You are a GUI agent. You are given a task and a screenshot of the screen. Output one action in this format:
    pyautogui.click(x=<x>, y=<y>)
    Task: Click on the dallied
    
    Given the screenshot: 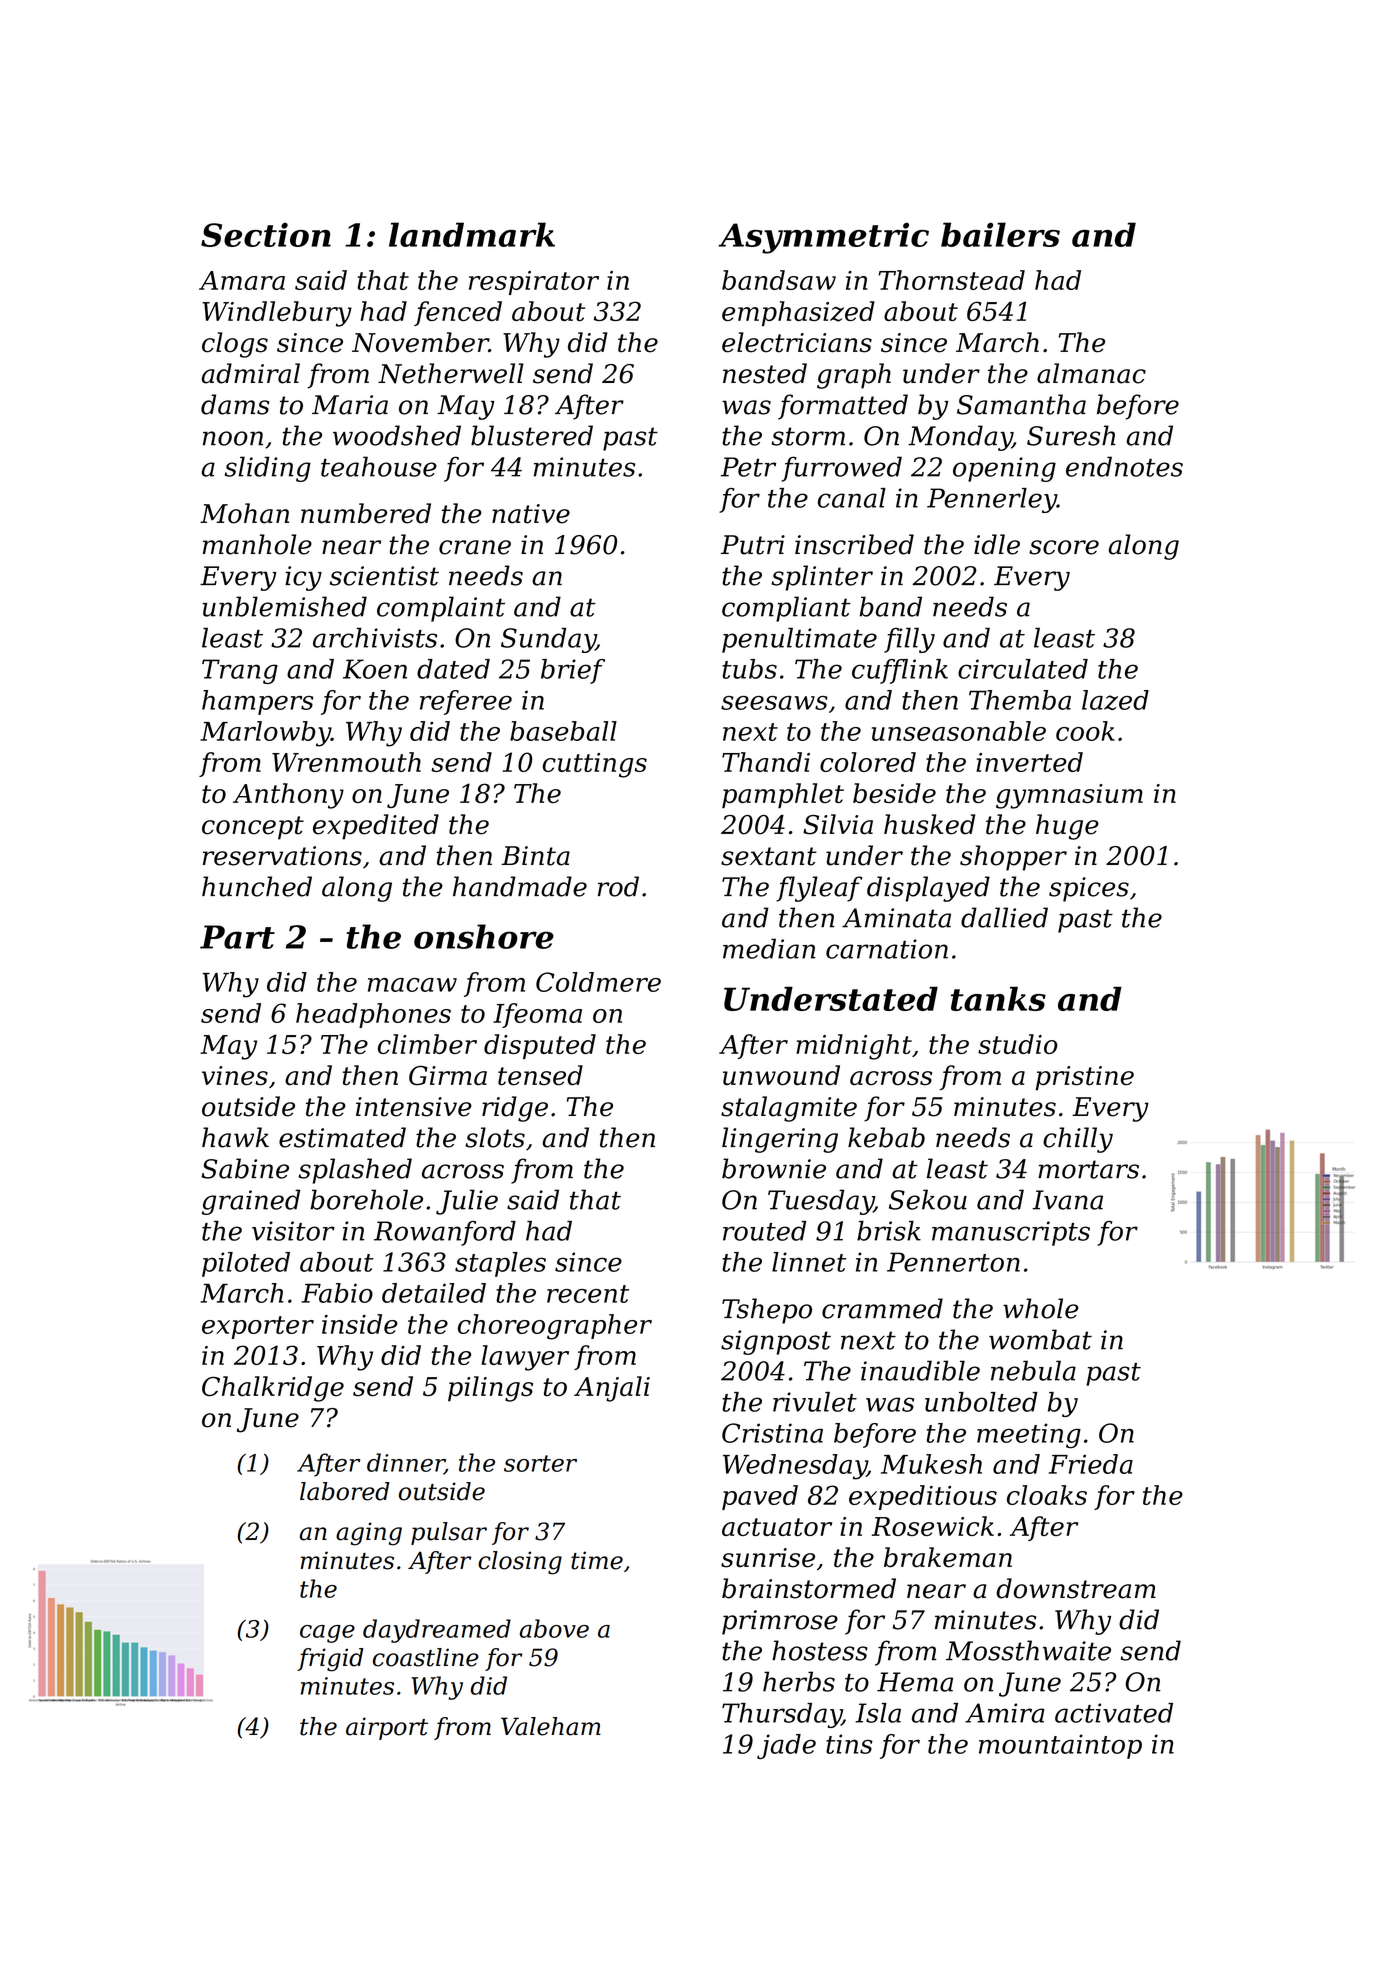 What is the action you would take?
    pyautogui.click(x=1004, y=917)
